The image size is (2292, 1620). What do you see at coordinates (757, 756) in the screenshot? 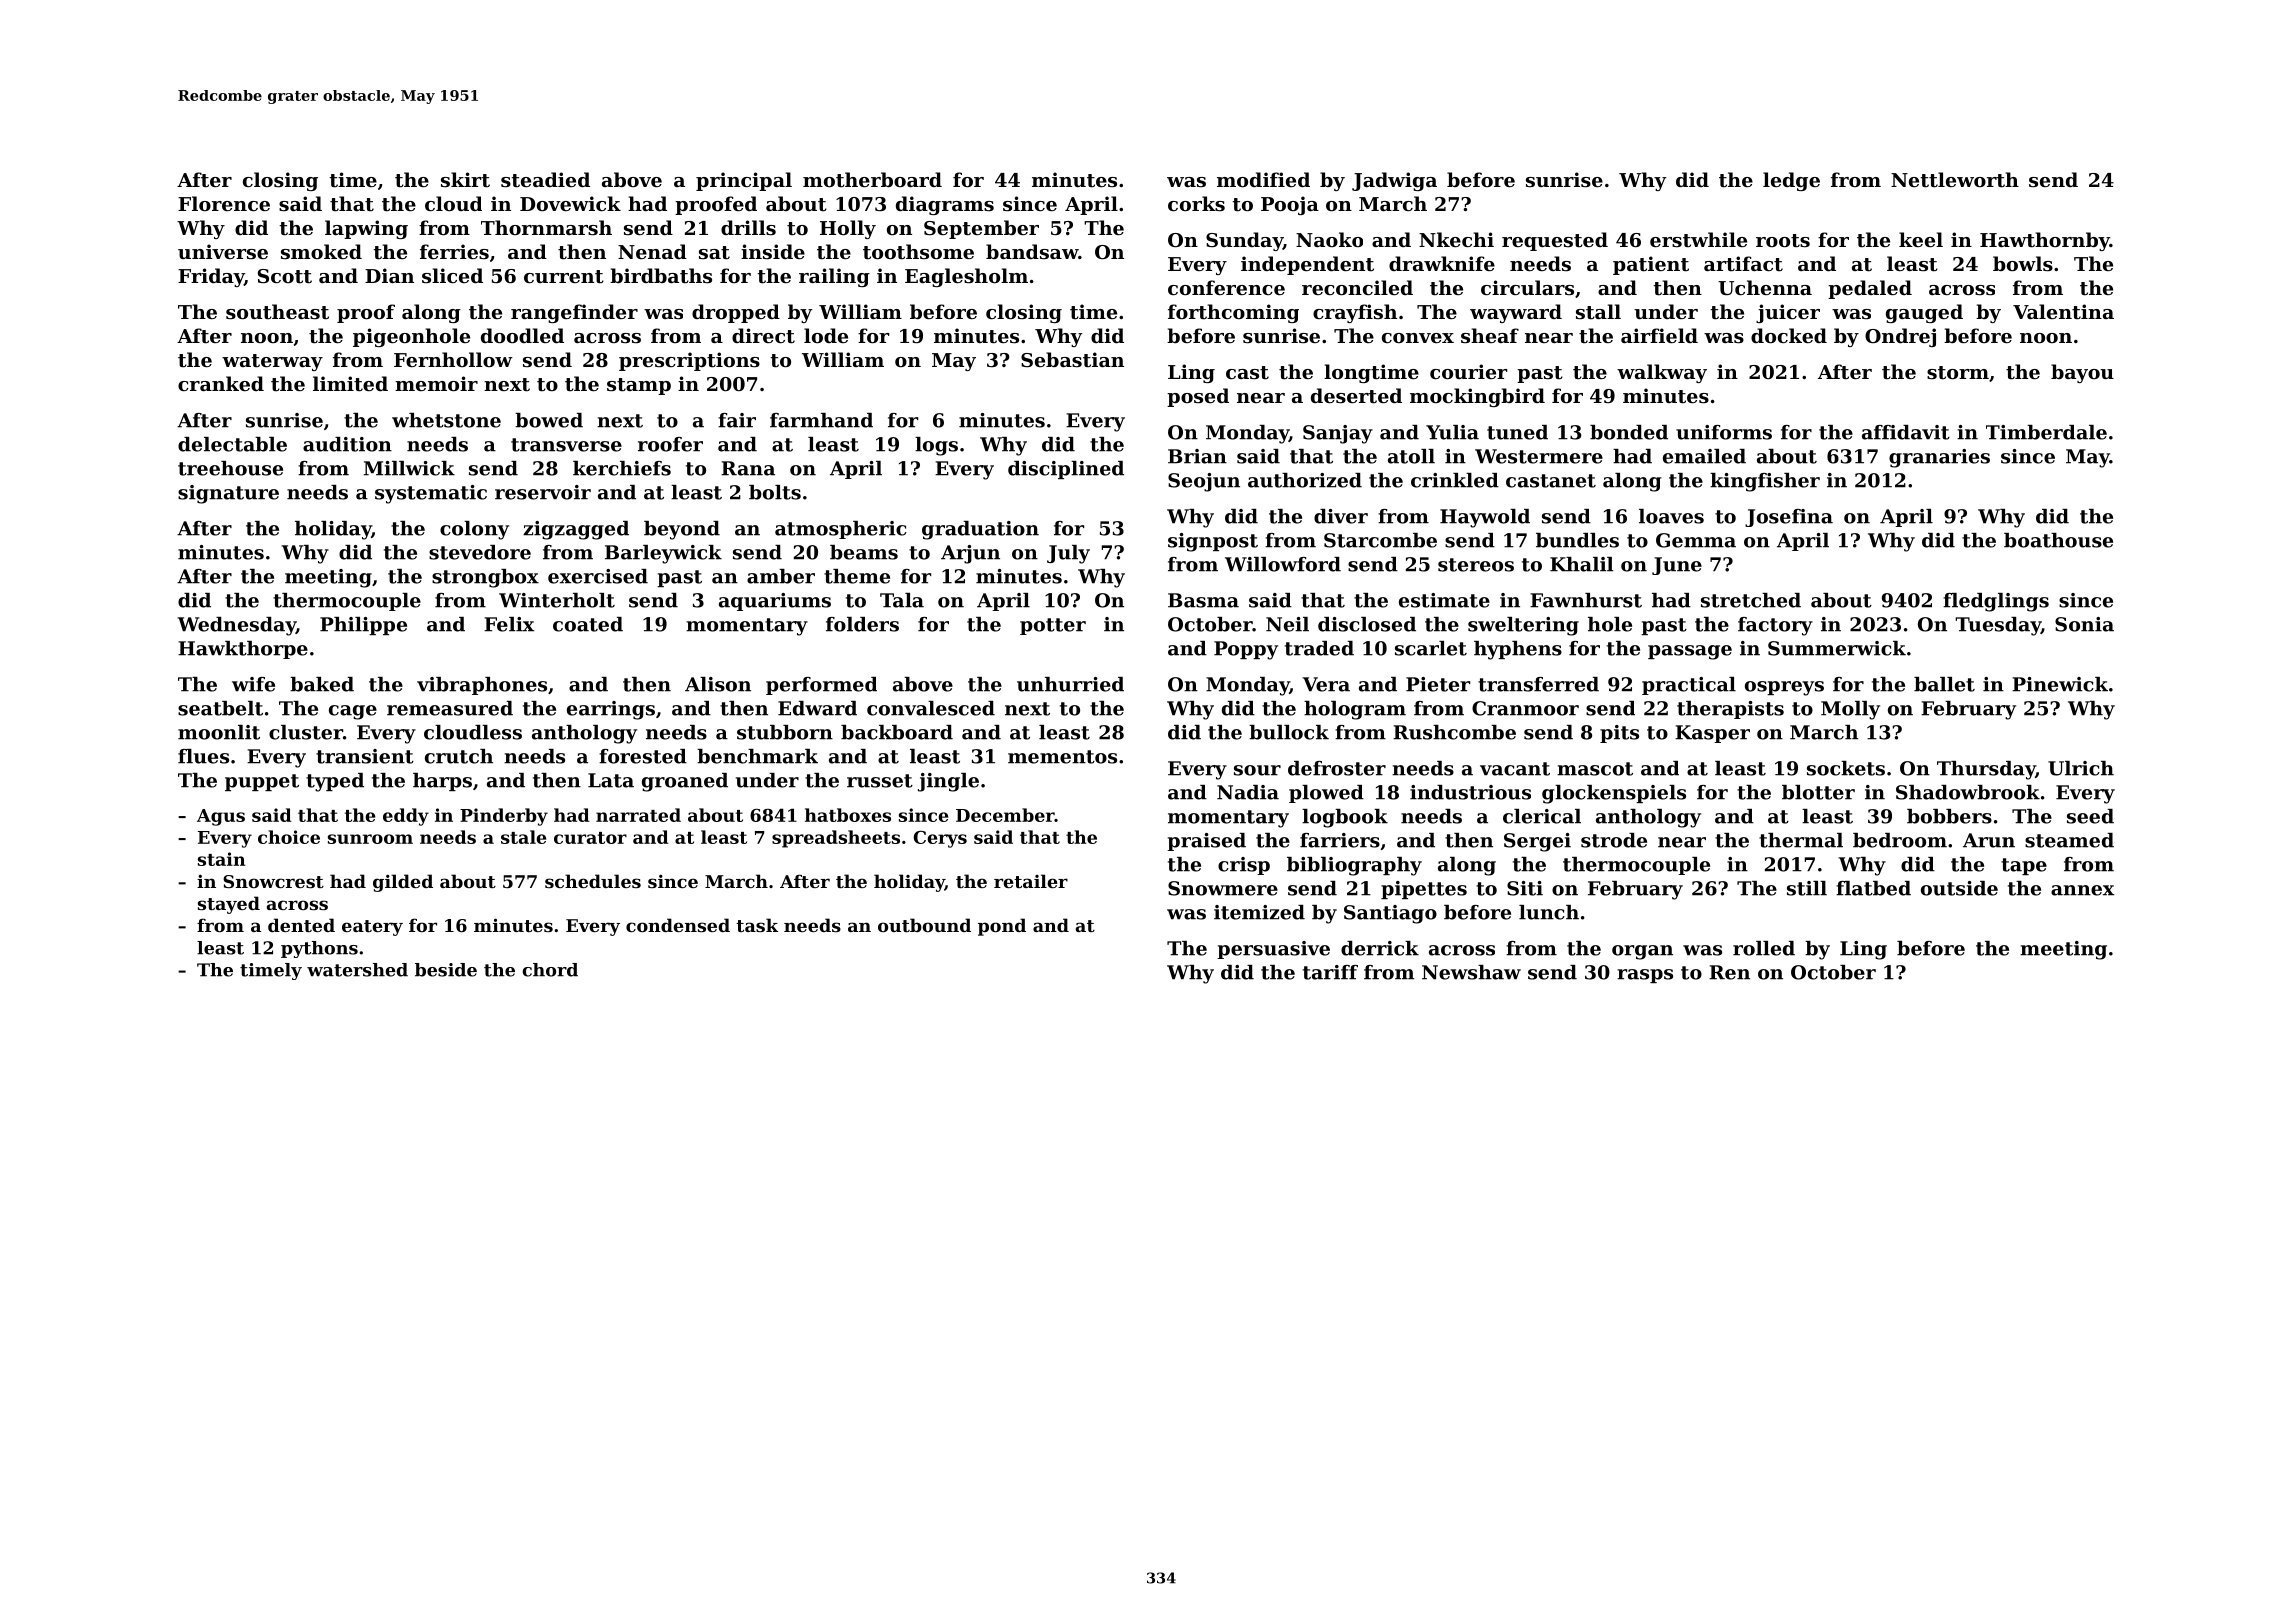
I see `benchmark` at bounding box center [757, 756].
